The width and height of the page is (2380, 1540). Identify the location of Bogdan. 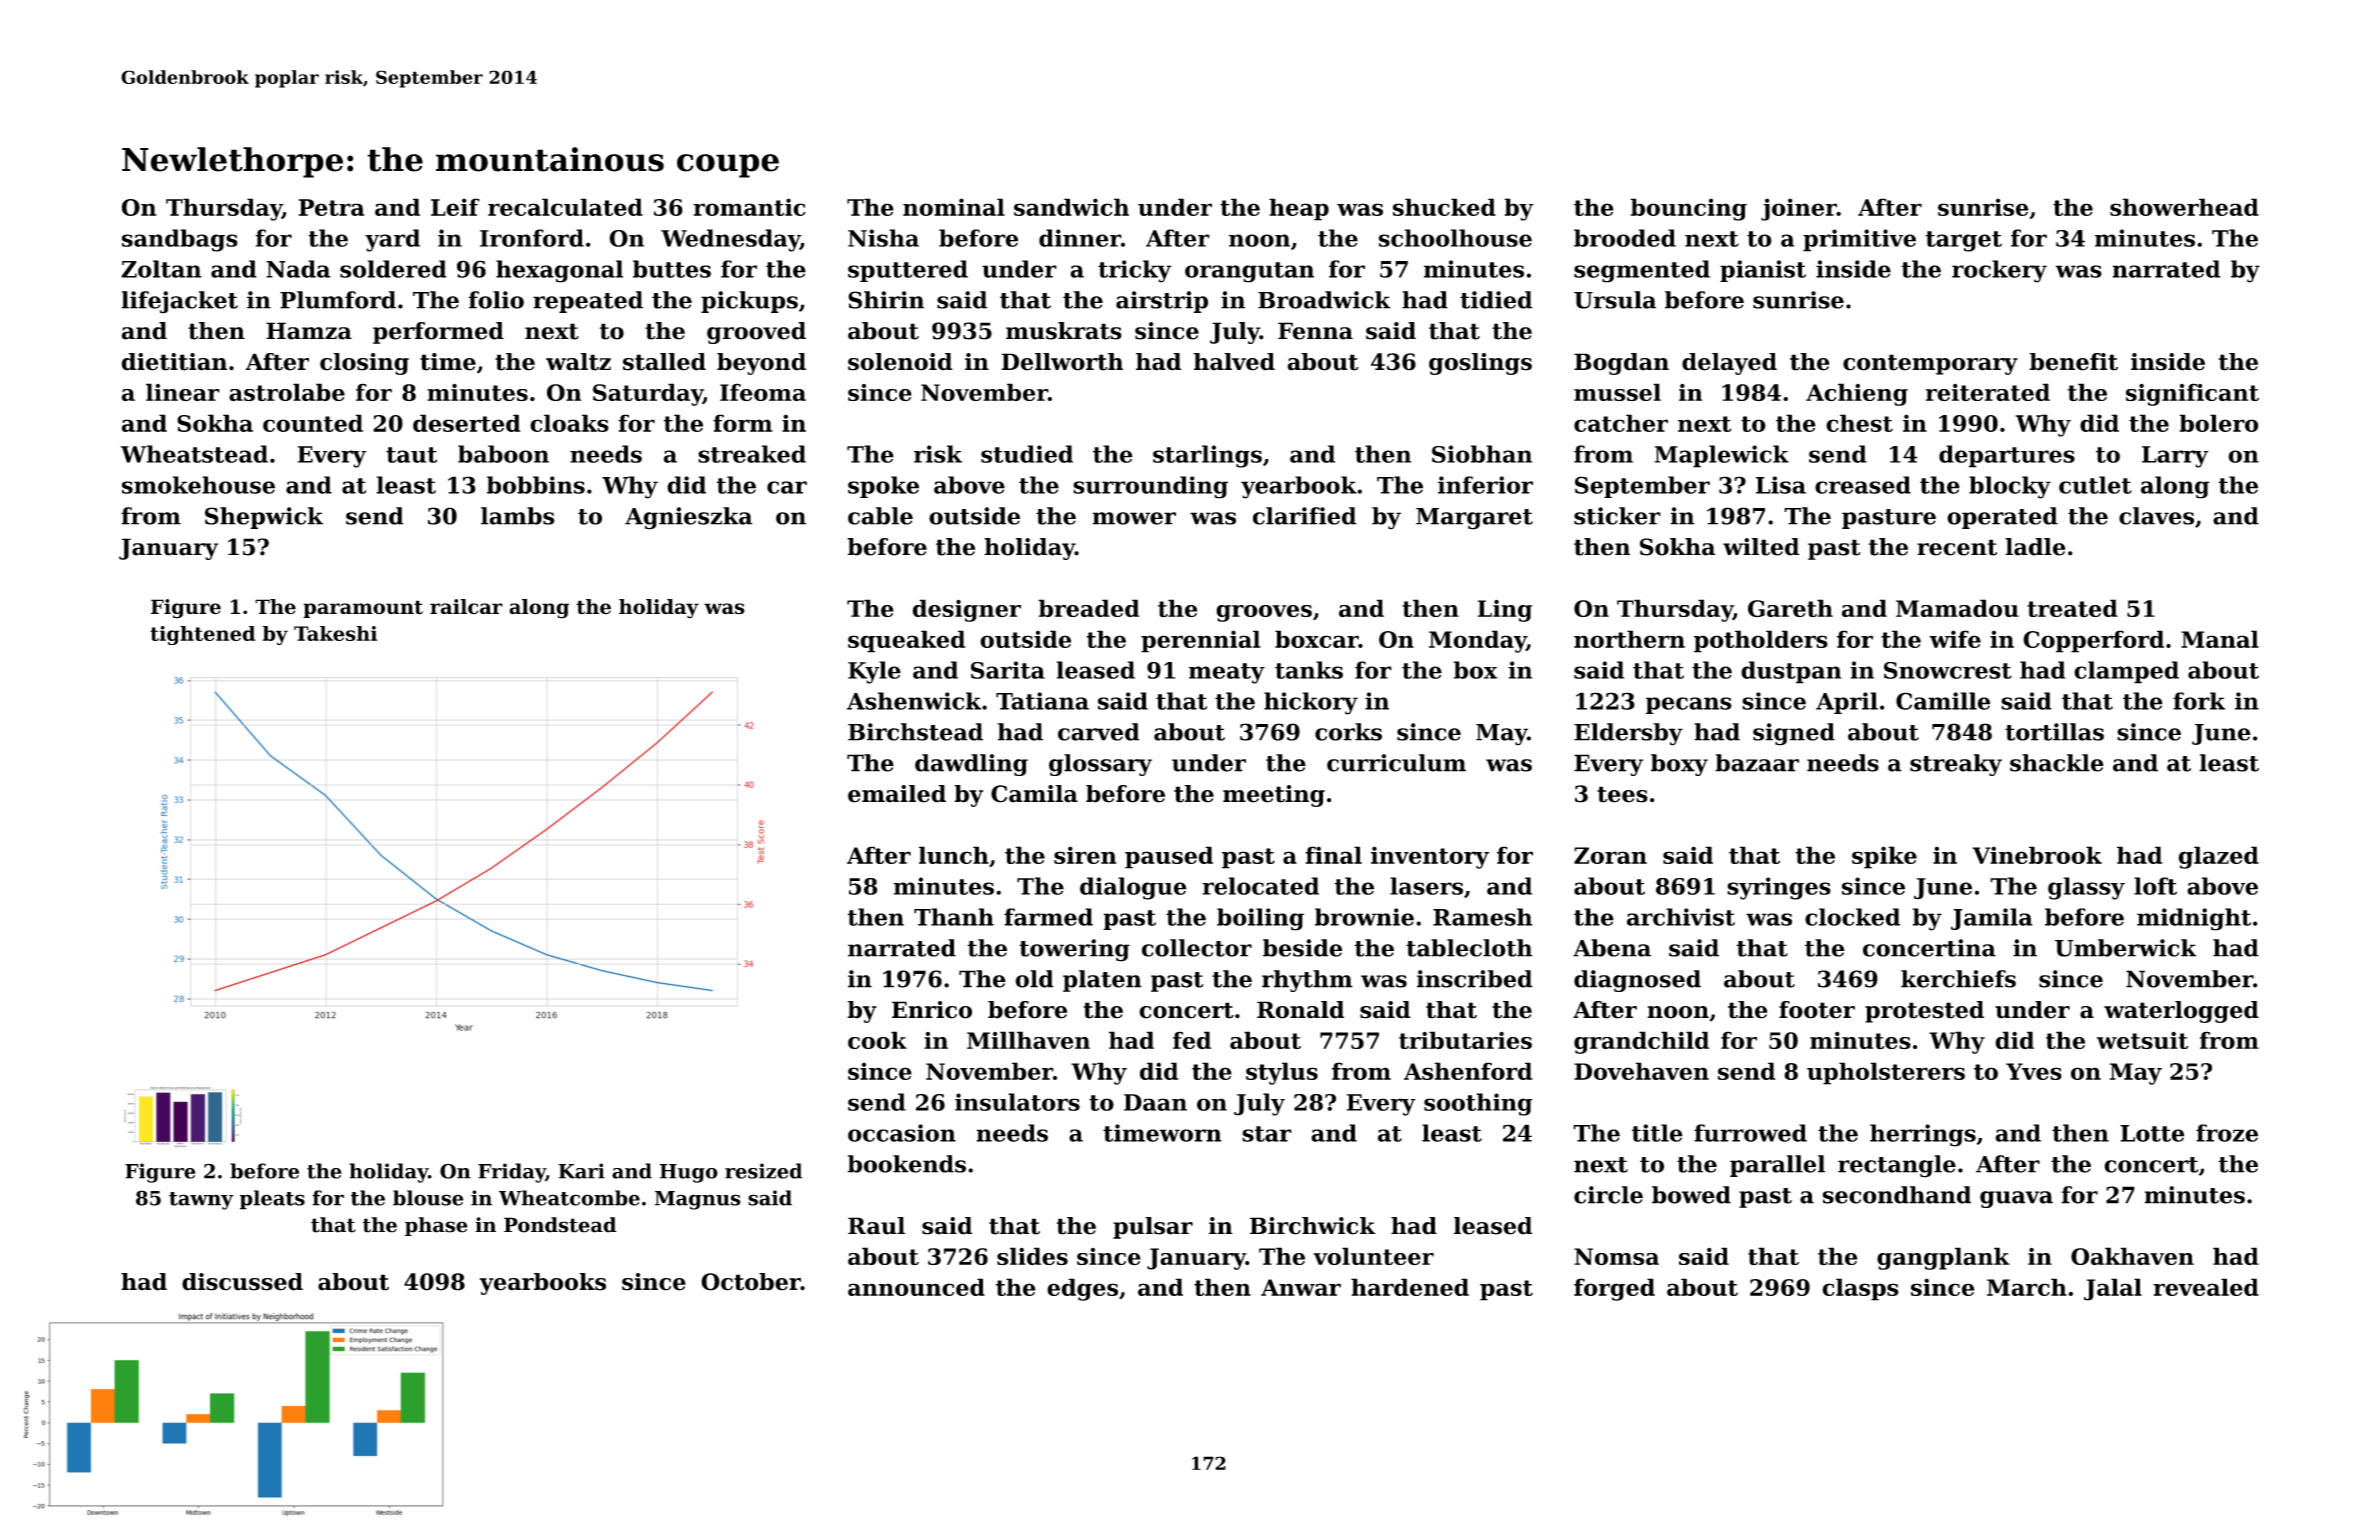
(1621, 364).
